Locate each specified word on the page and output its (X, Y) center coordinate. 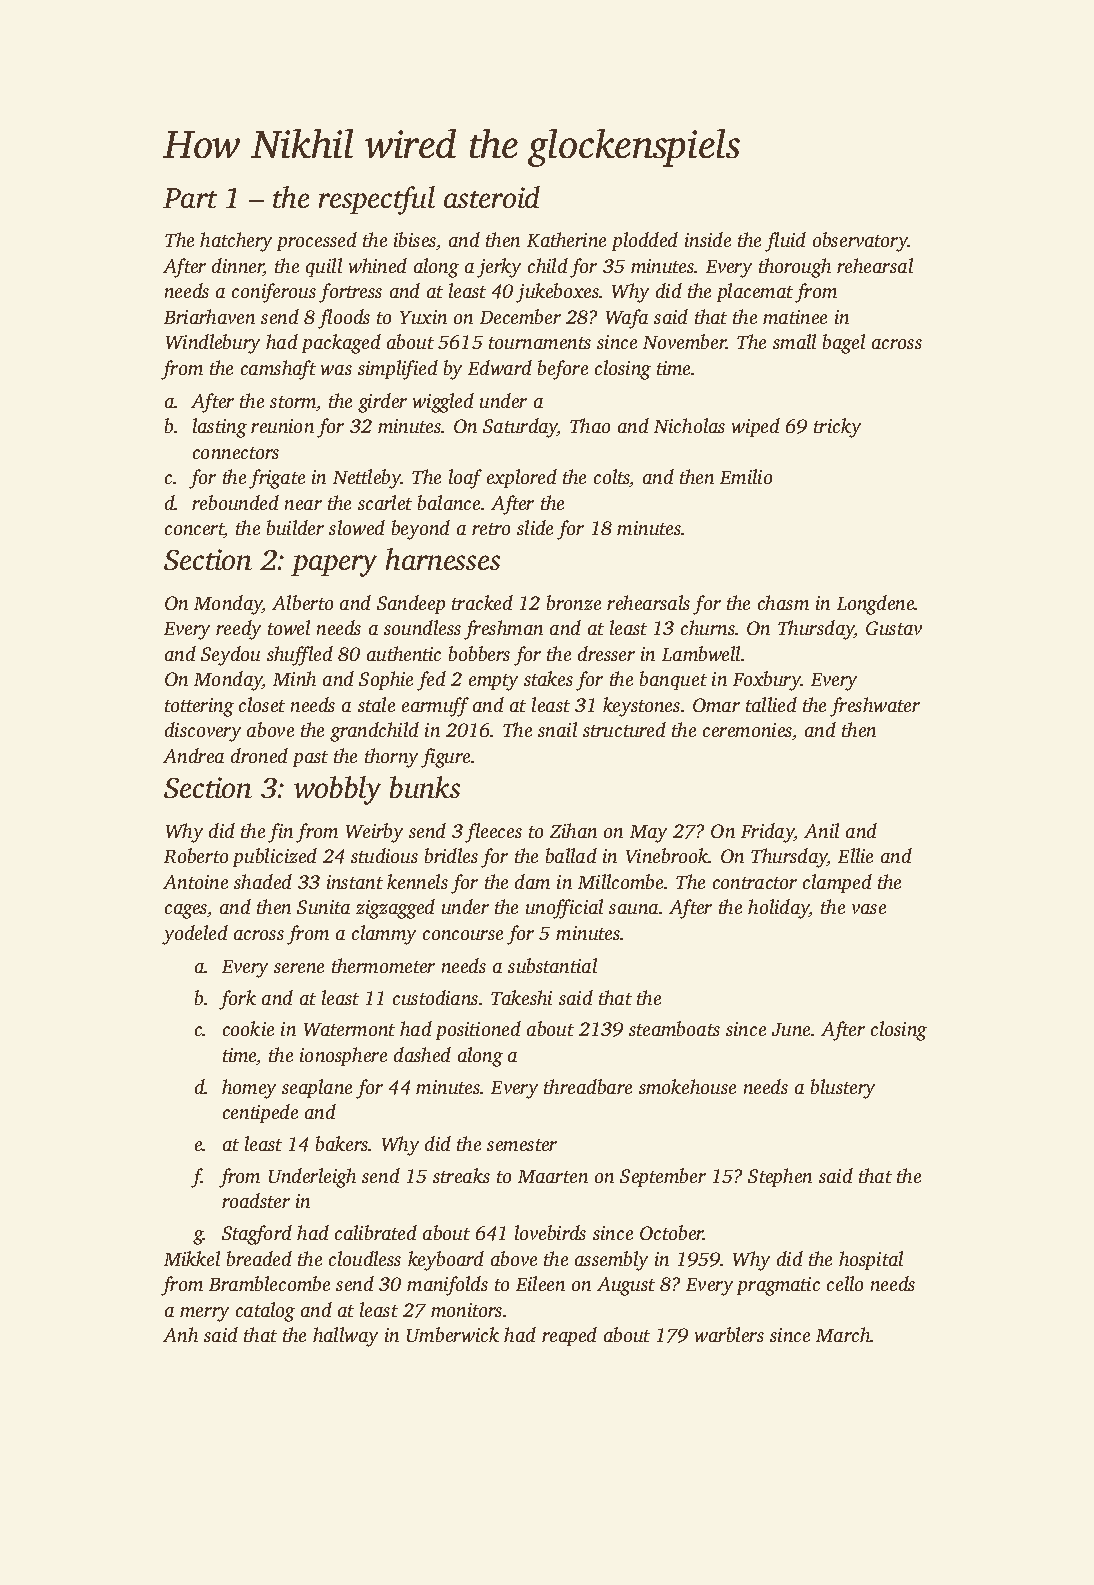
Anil (821, 830)
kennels (417, 881)
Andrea (193, 755)
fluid (785, 242)
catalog (265, 1312)
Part (190, 198)
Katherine (566, 239)
